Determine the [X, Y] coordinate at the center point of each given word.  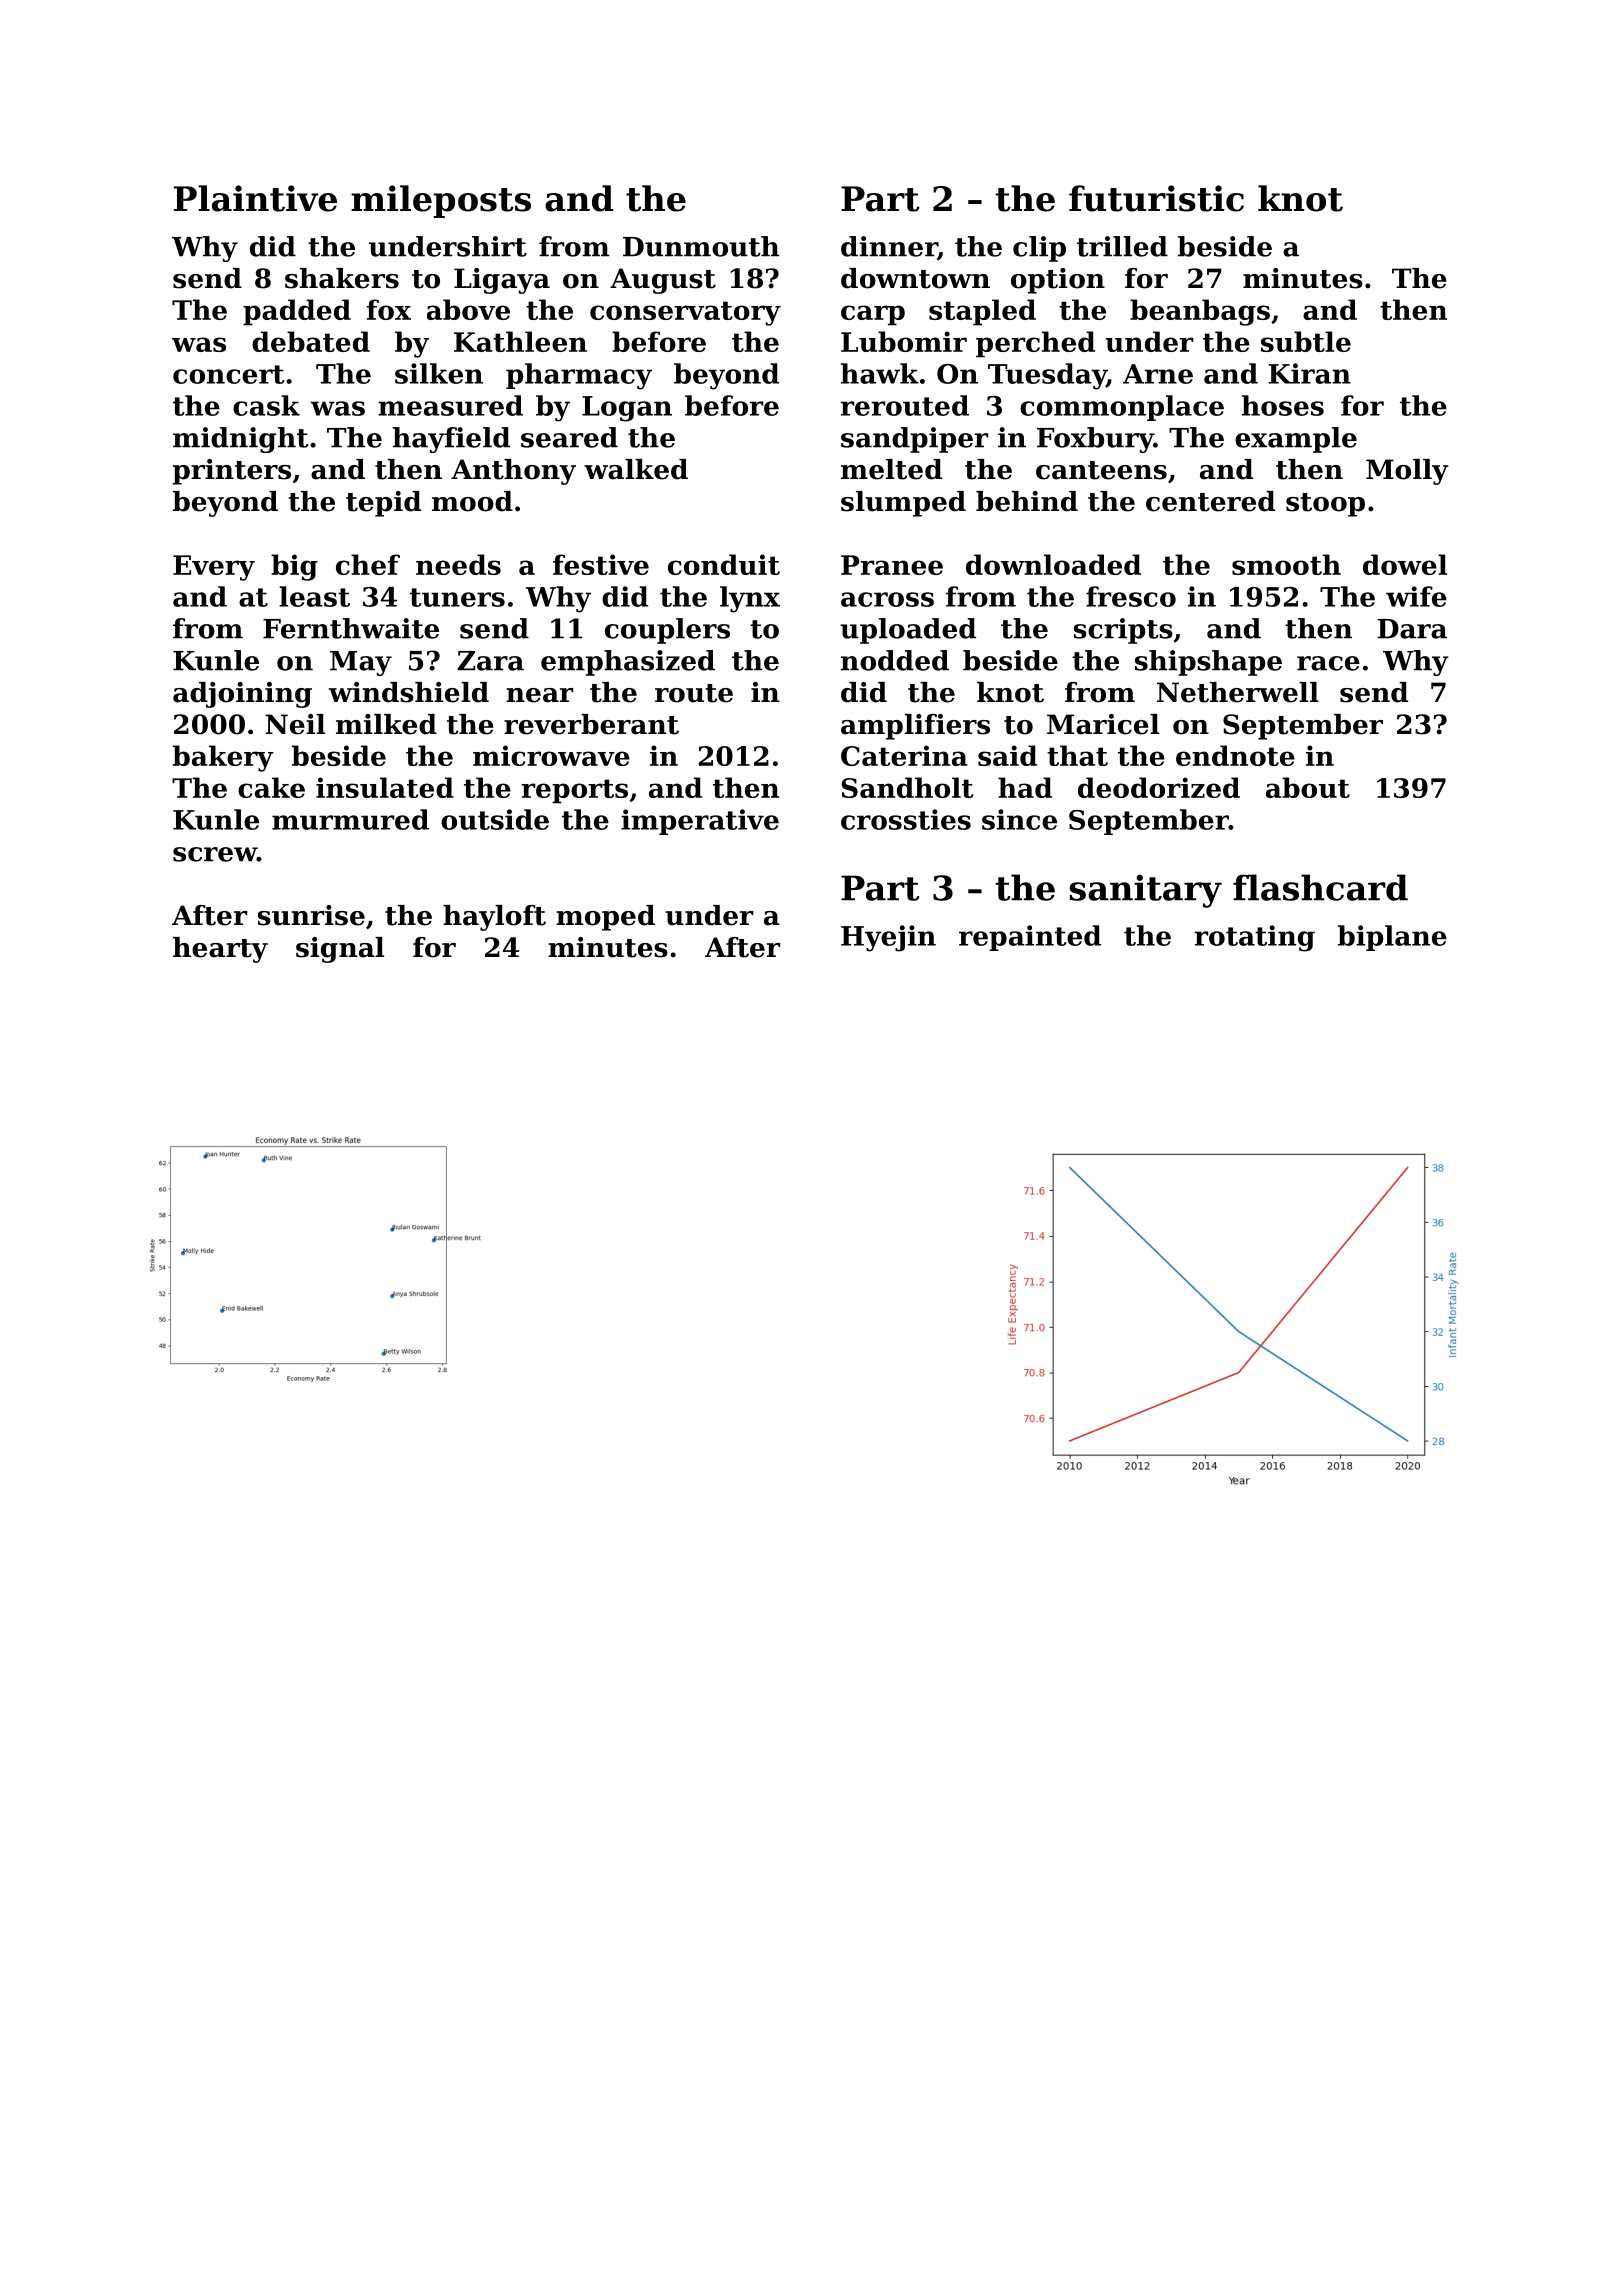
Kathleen [520, 341]
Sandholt [907, 787]
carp [873, 315]
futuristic [1156, 198]
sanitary [1145, 891]
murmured [350, 819]
